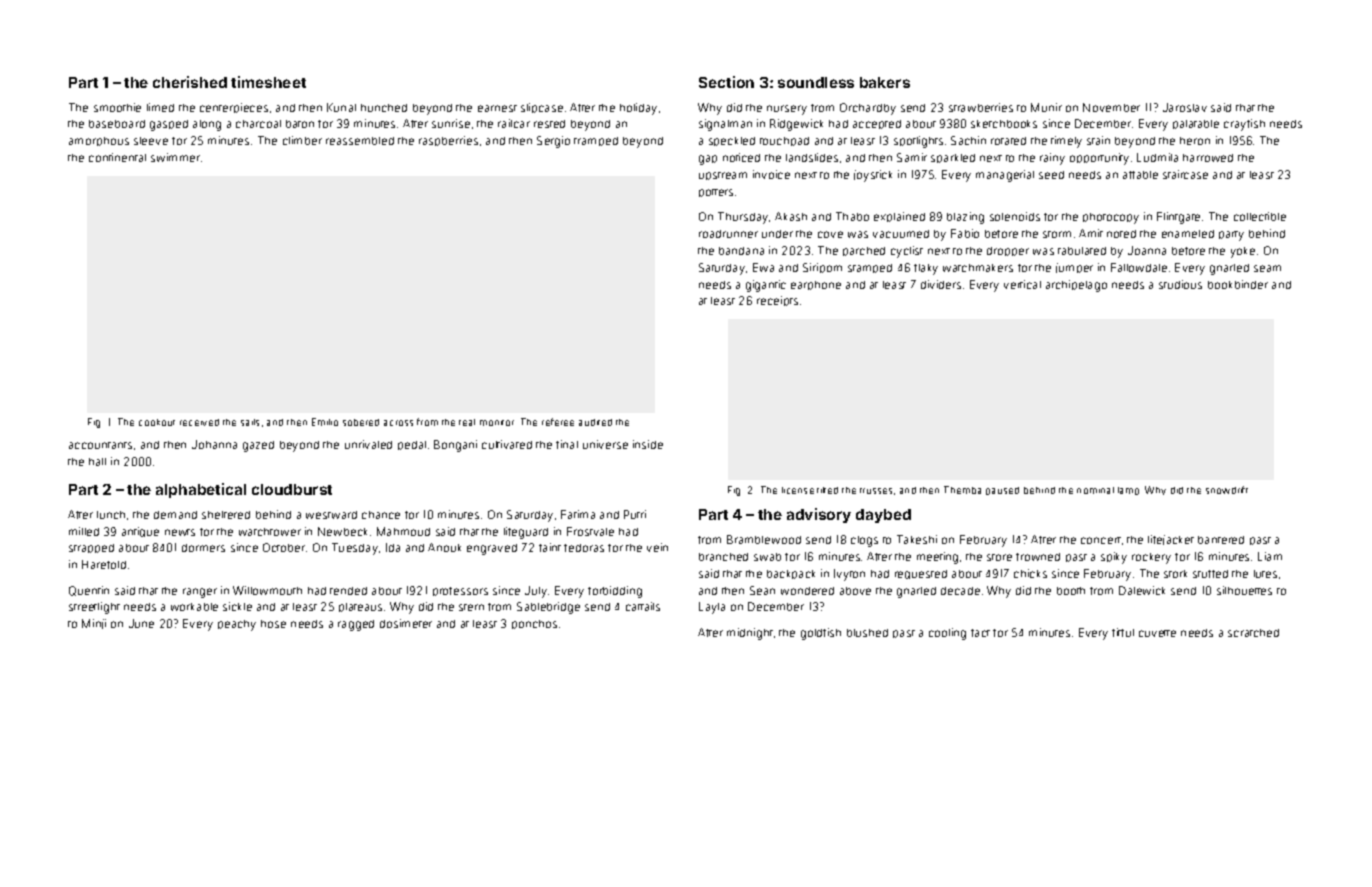 Image resolution: width=1372 pixels, height=887 pixels. Describe the element at coordinates (341, 107) in the screenshot. I see `Kunal` at that location.
